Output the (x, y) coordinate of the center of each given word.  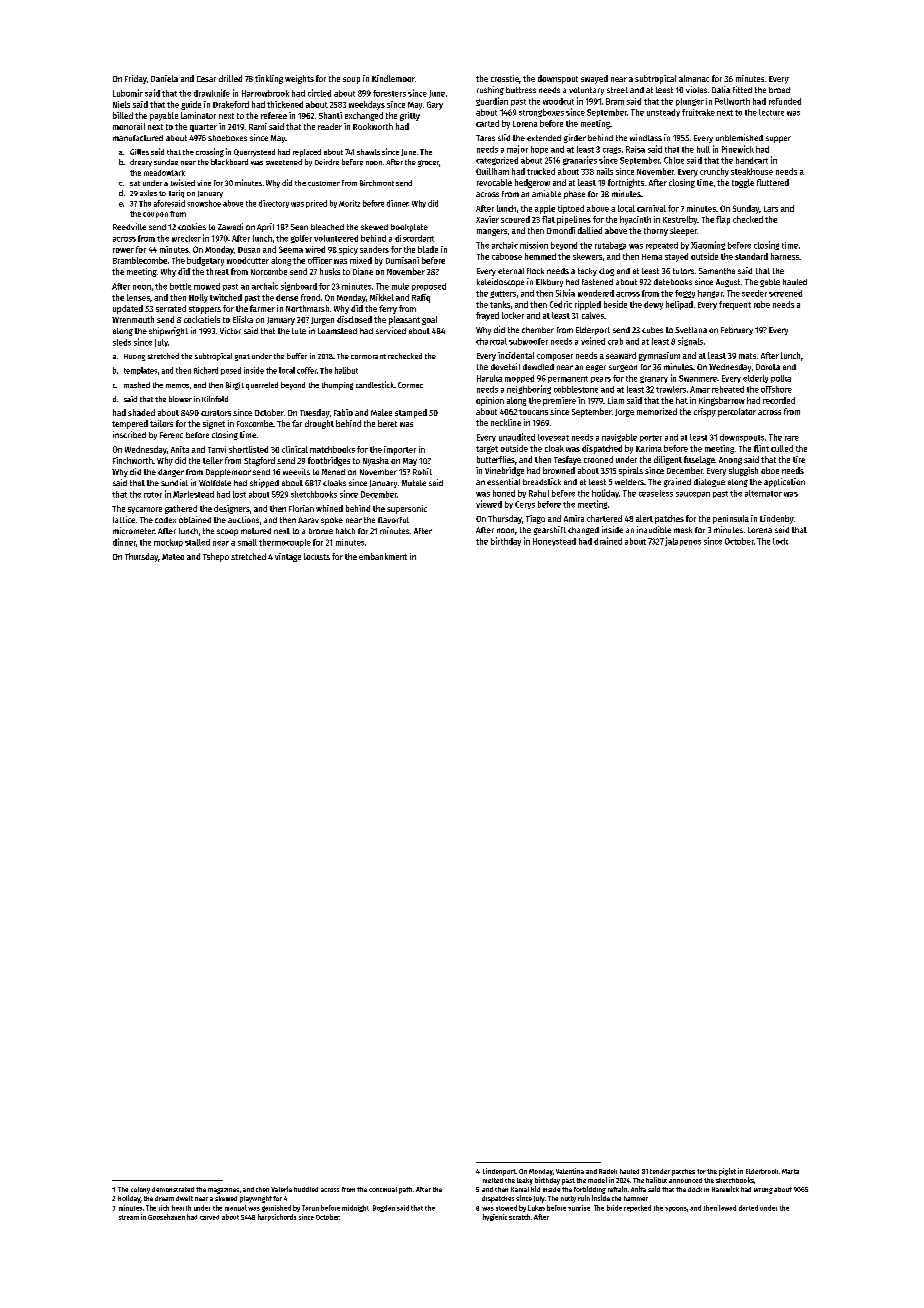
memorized (657, 411)
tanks (500, 304)
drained (608, 541)
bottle (180, 286)
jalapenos (683, 541)
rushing (490, 90)
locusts (317, 556)
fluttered (773, 182)
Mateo (173, 557)
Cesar (206, 79)
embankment (383, 556)
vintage (288, 557)
